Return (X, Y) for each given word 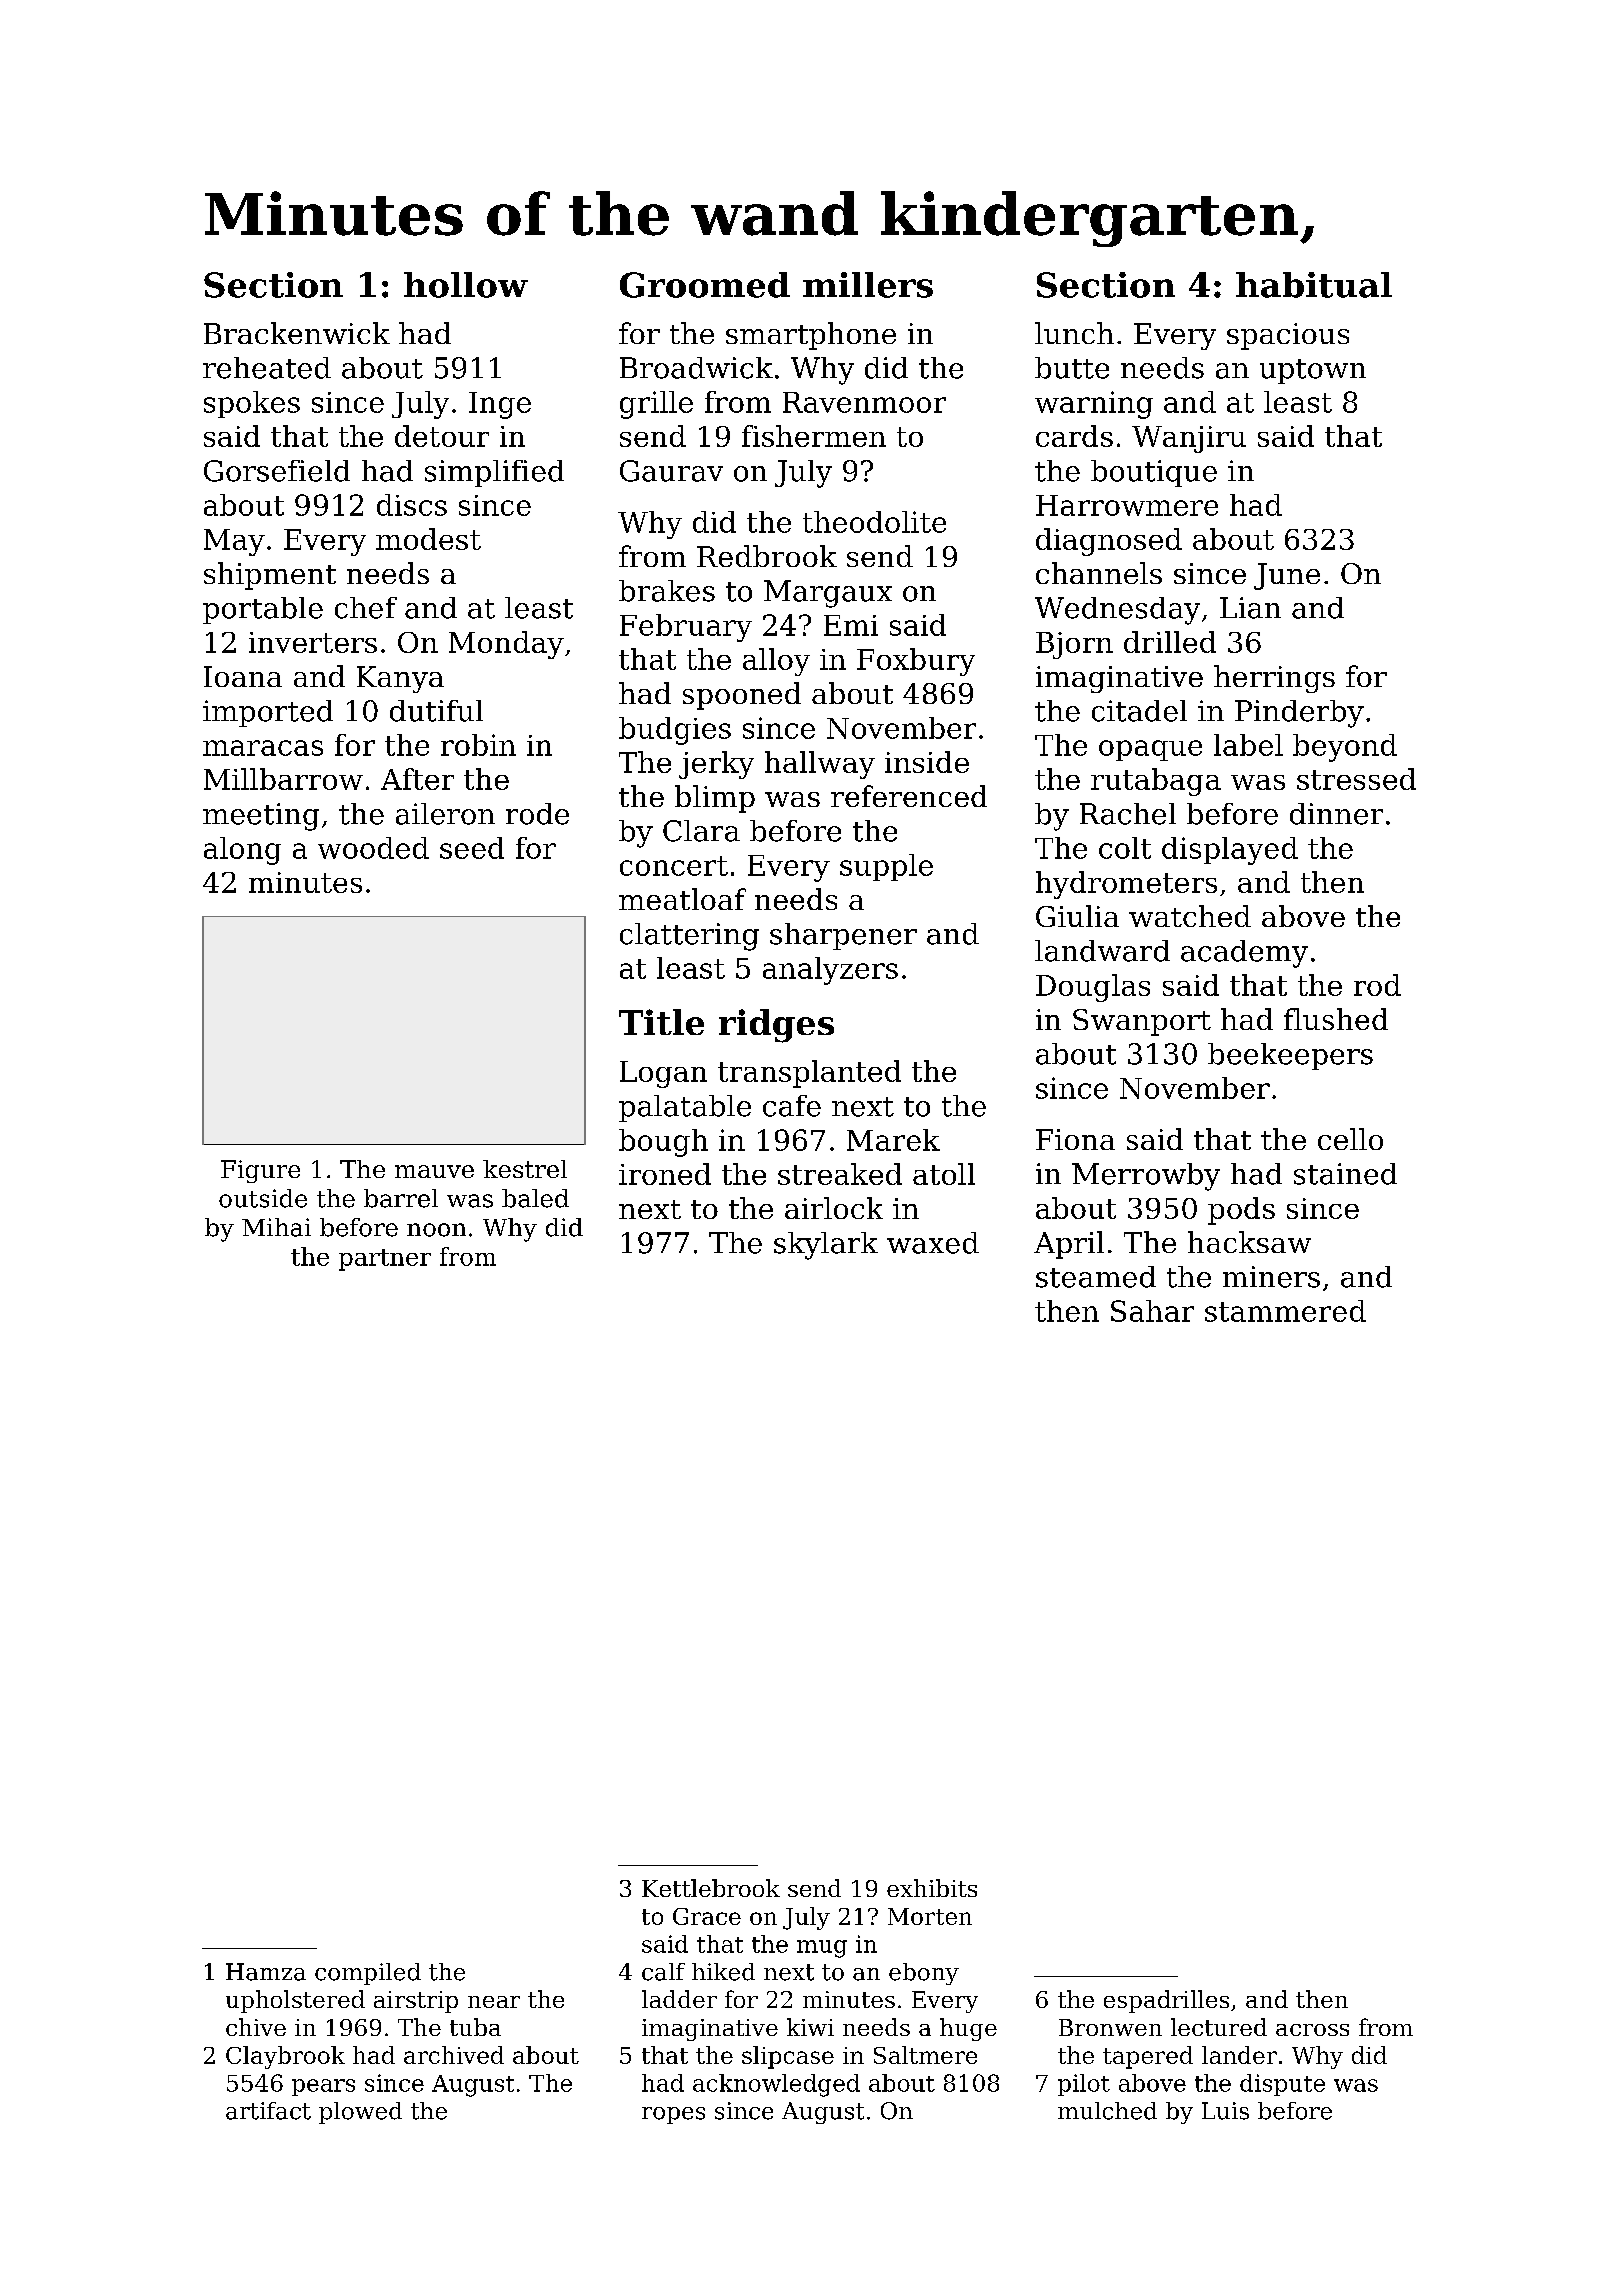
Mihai (276, 1227)
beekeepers (1290, 1056)
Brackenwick (297, 333)
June (1287, 576)
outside (263, 1198)
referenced (909, 796)
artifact (268, 2111)
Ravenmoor (864, 402)
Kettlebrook (711, 1888)
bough (663, 1143)
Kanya (400, 679)
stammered (1285, 1311)
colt (1125, 848)
